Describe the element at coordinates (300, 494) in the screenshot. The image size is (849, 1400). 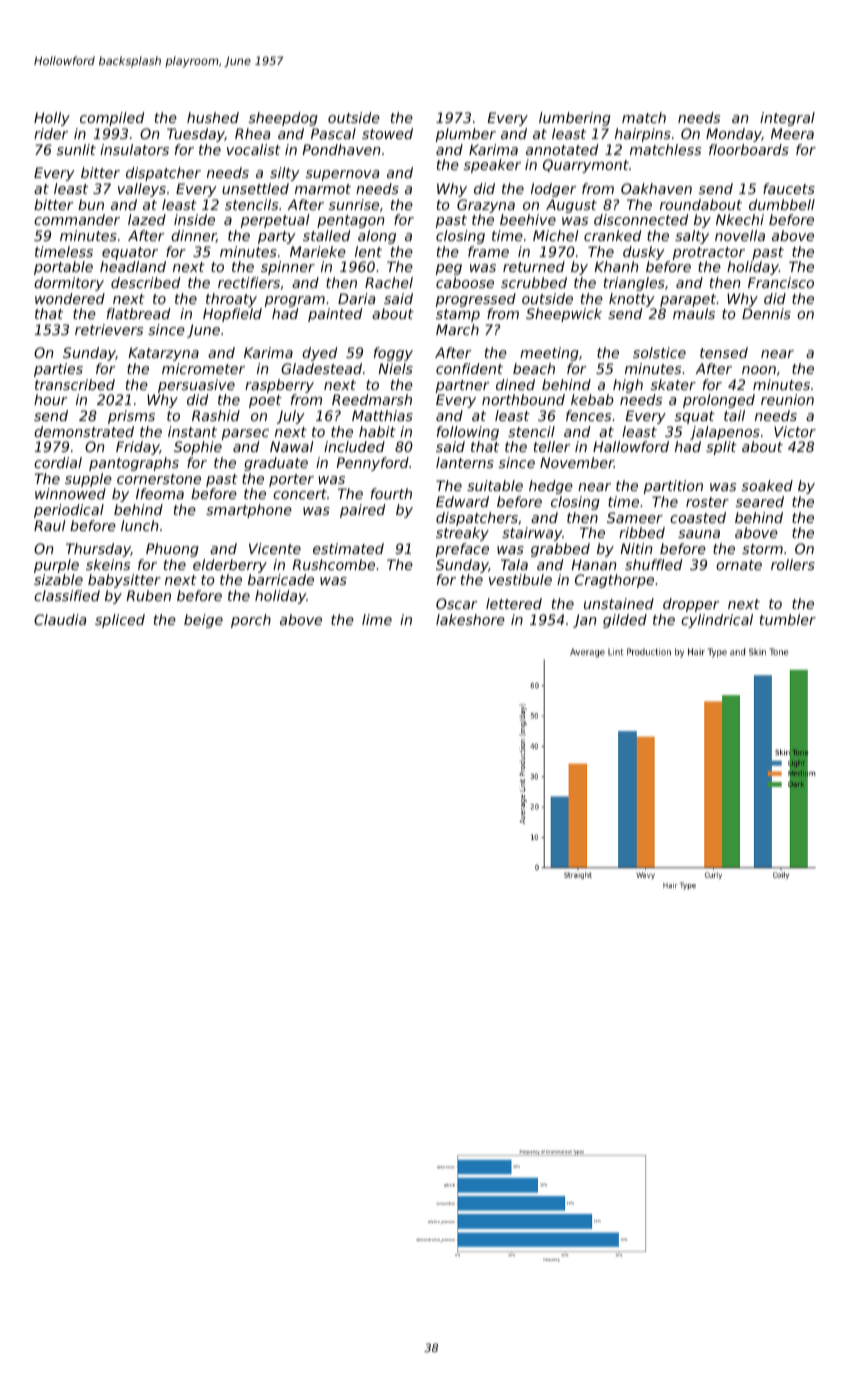
I see `concert` at that location.
